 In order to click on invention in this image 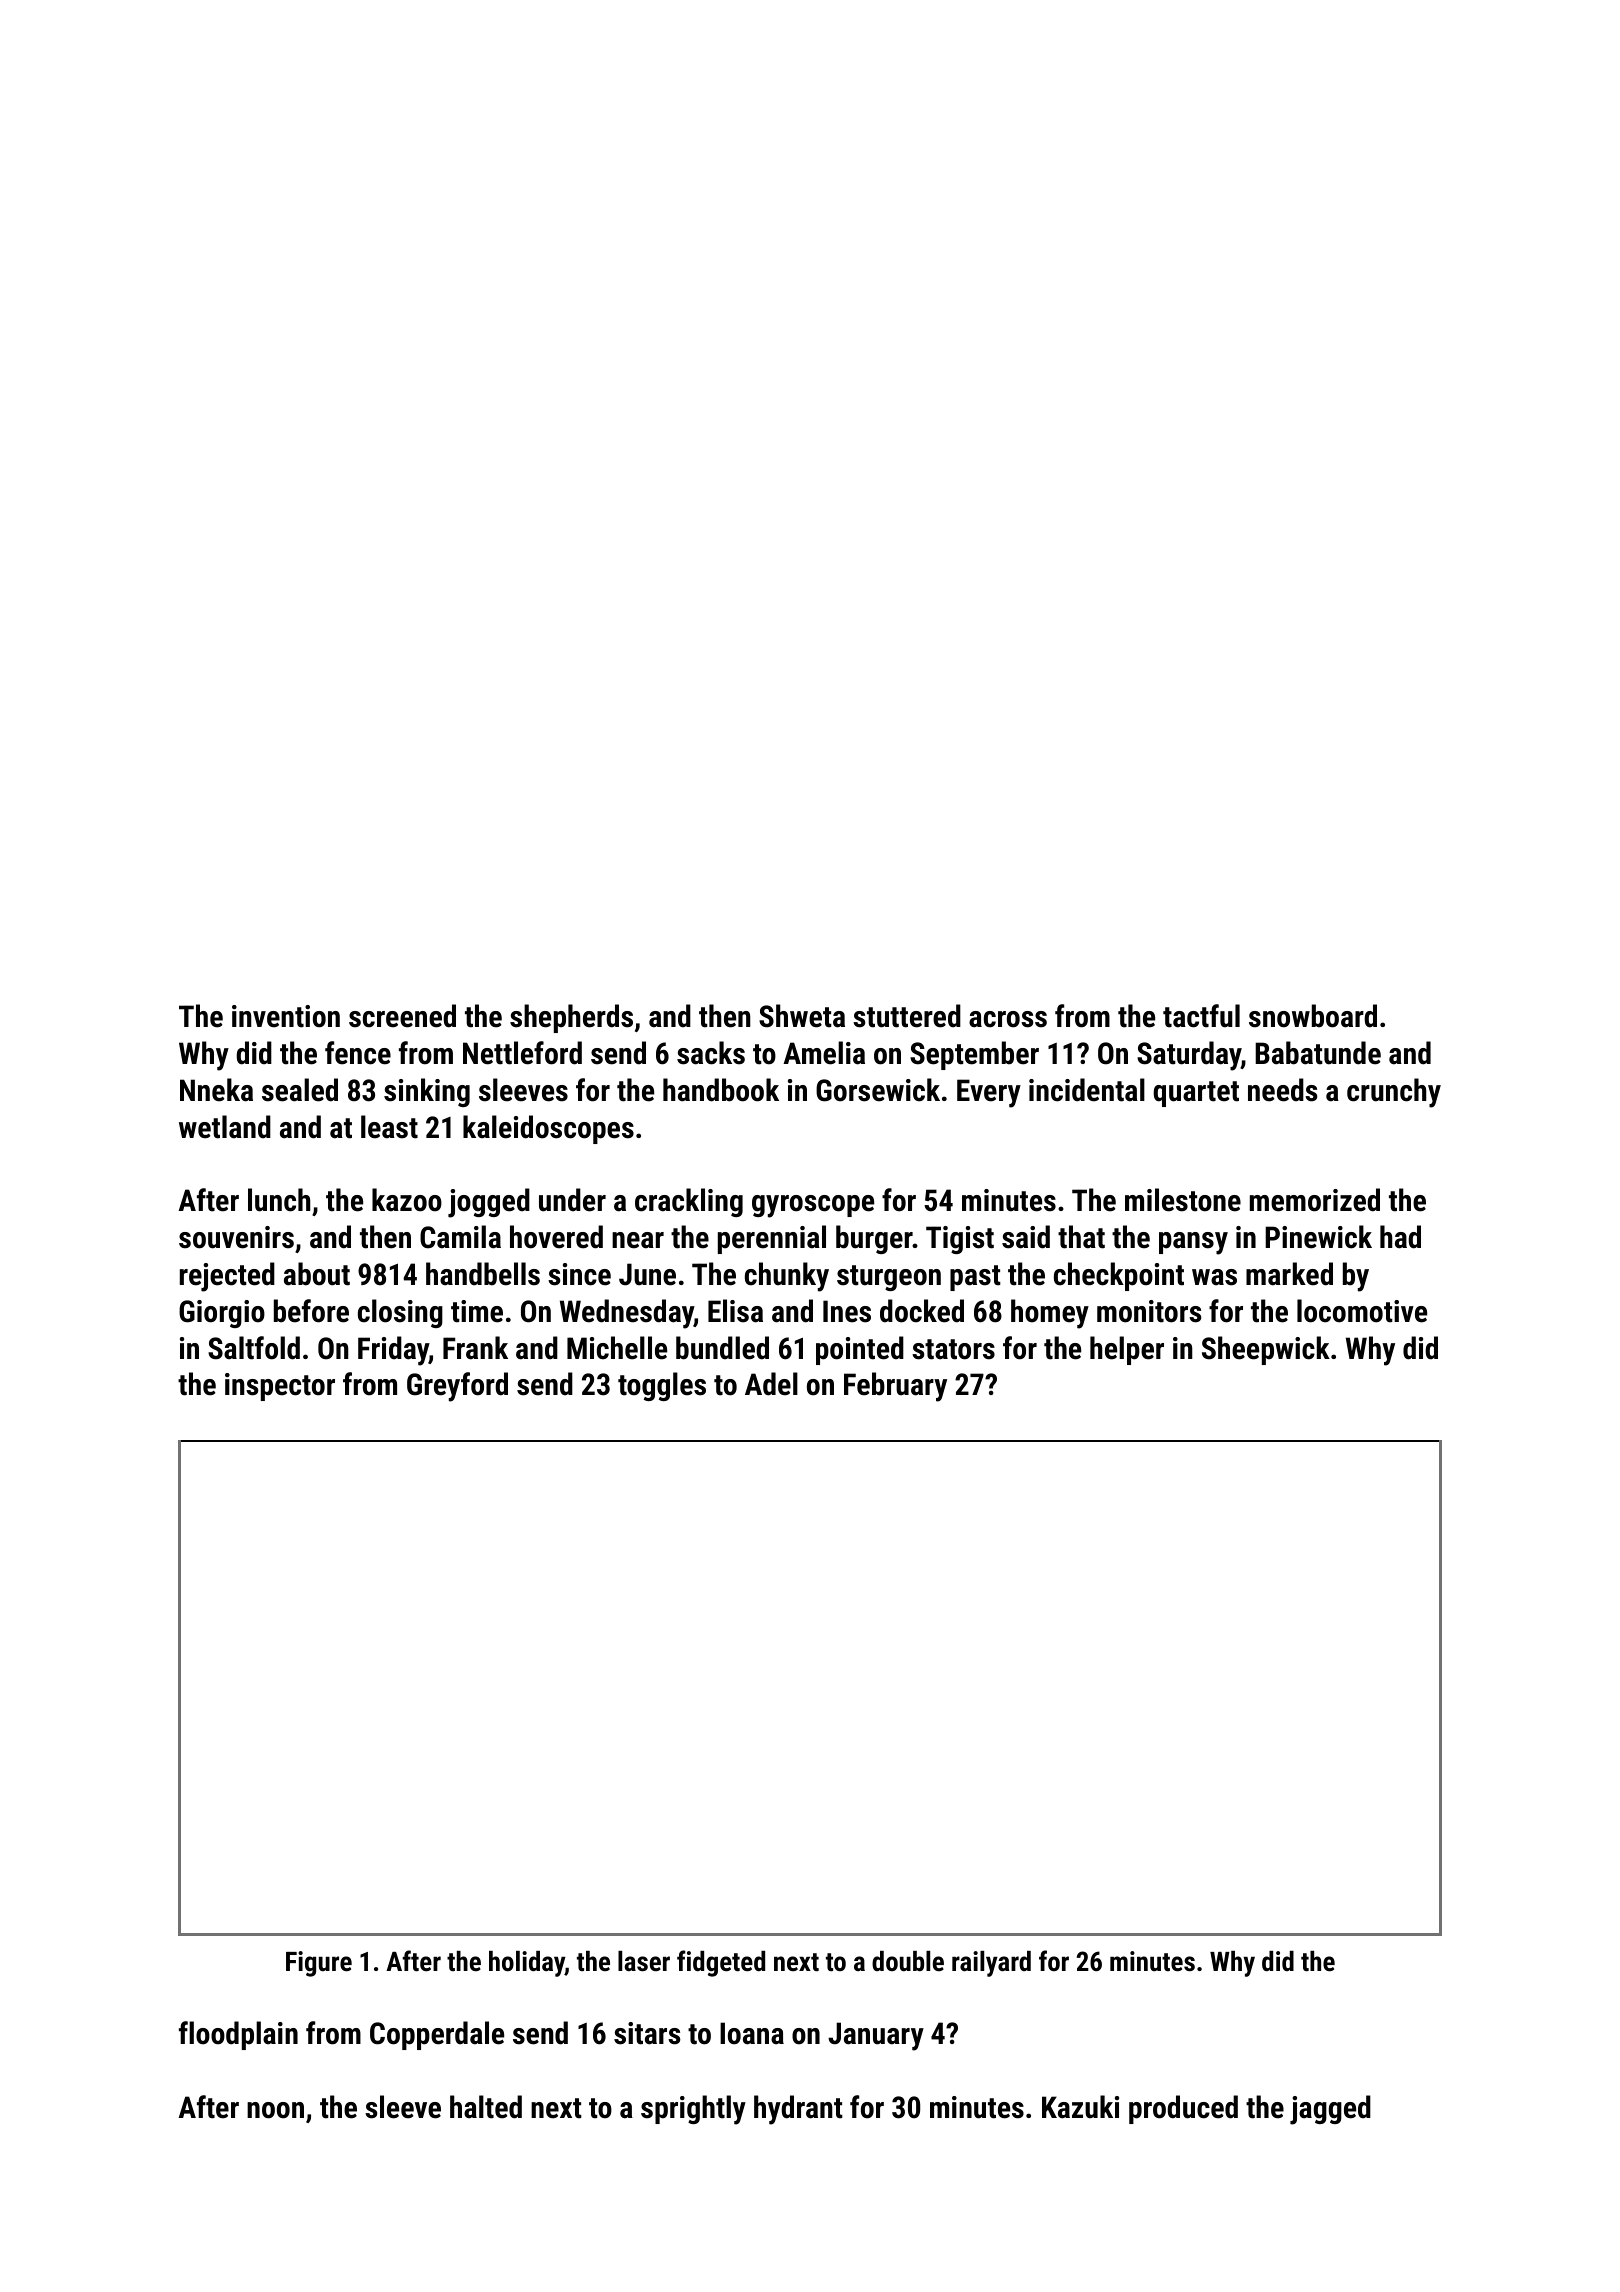, I will do `click(286, 1016)`.
